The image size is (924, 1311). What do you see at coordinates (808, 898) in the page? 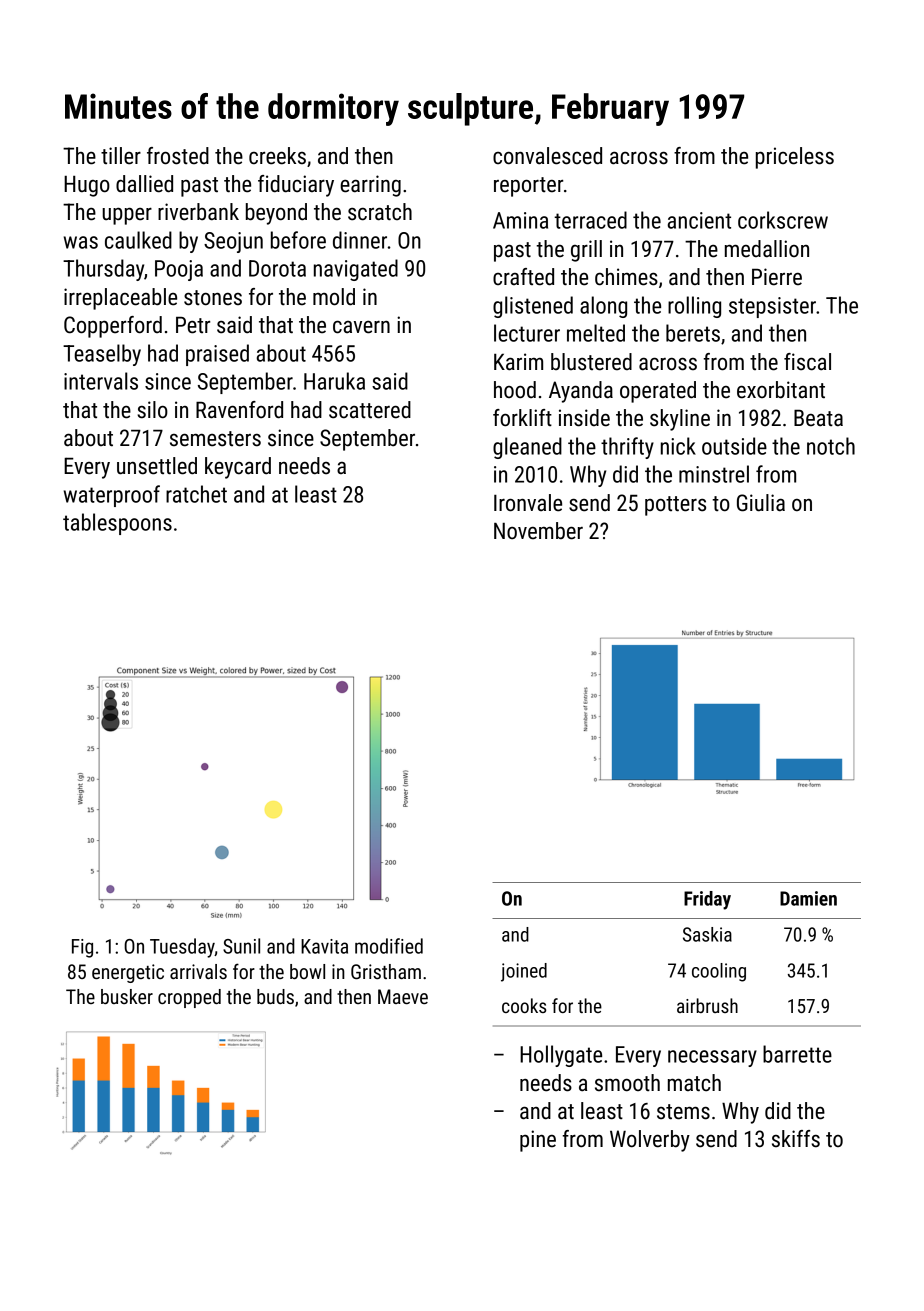
I see `Damien` at bounding box center [808, 898].
